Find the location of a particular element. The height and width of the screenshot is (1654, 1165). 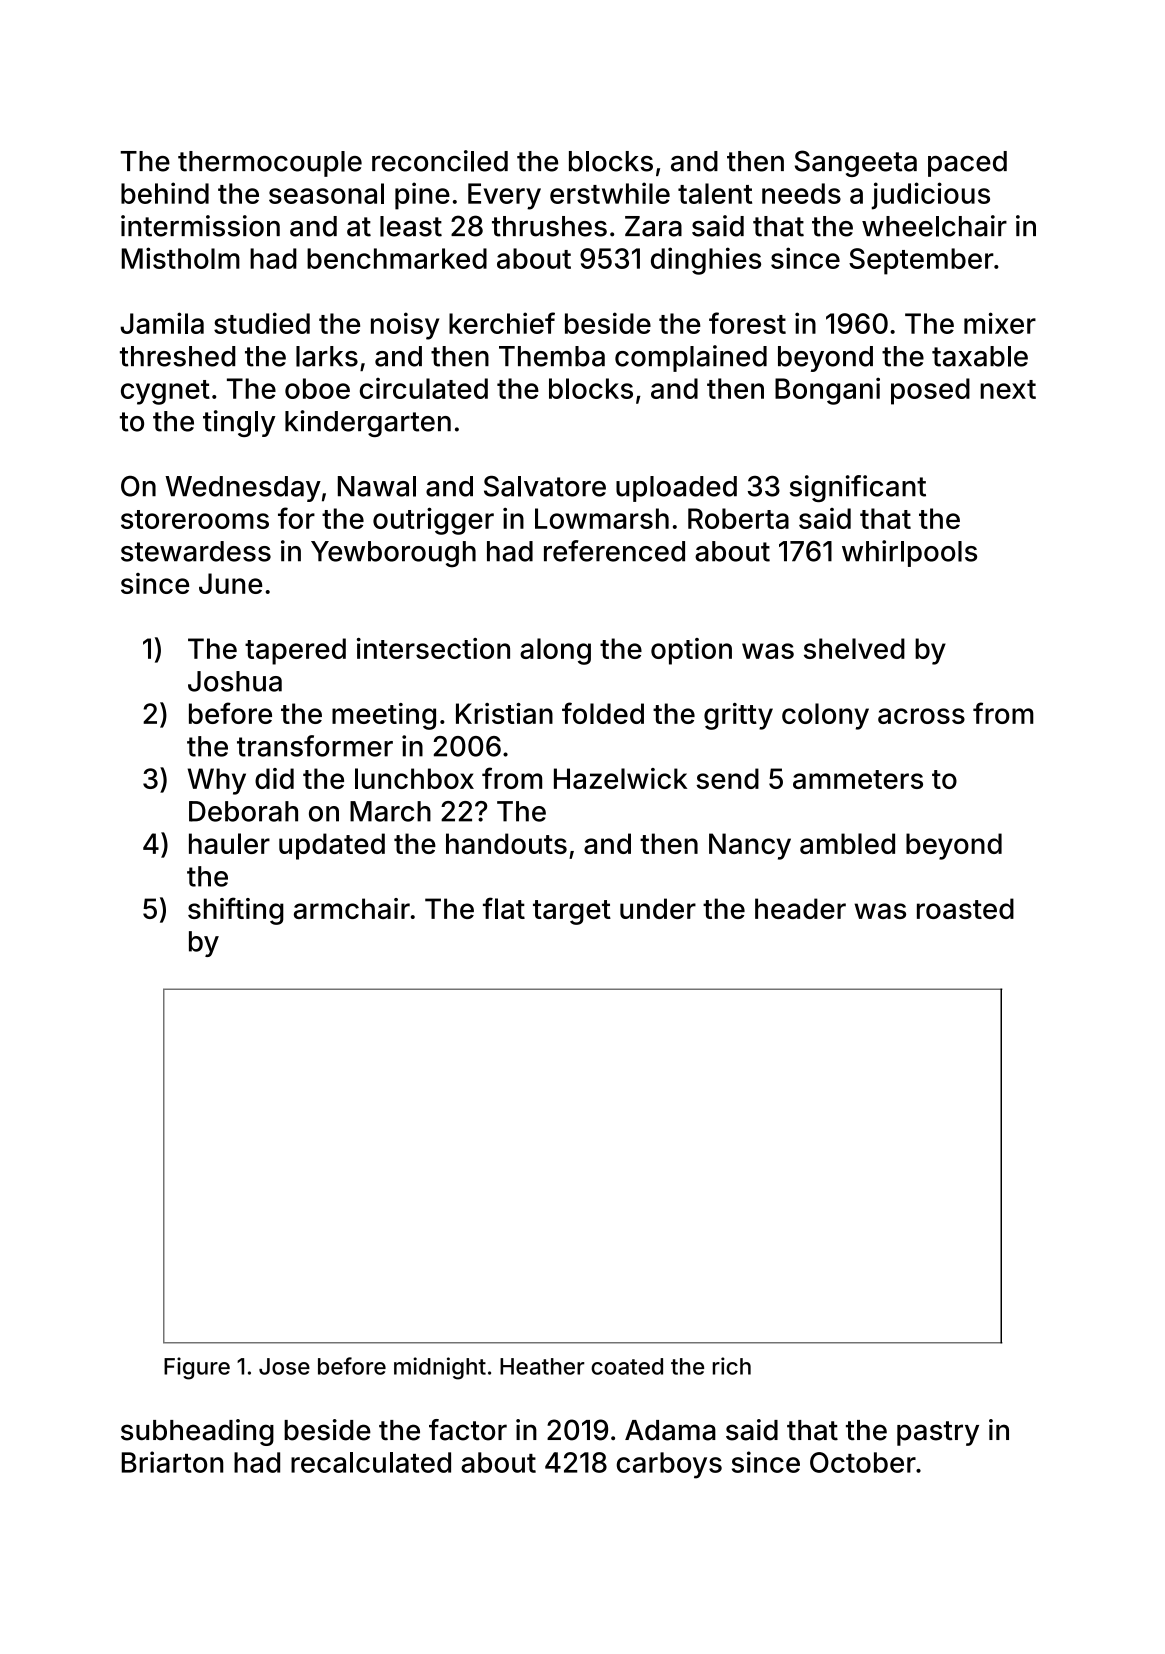

target is located at coordinates (572, 912).
